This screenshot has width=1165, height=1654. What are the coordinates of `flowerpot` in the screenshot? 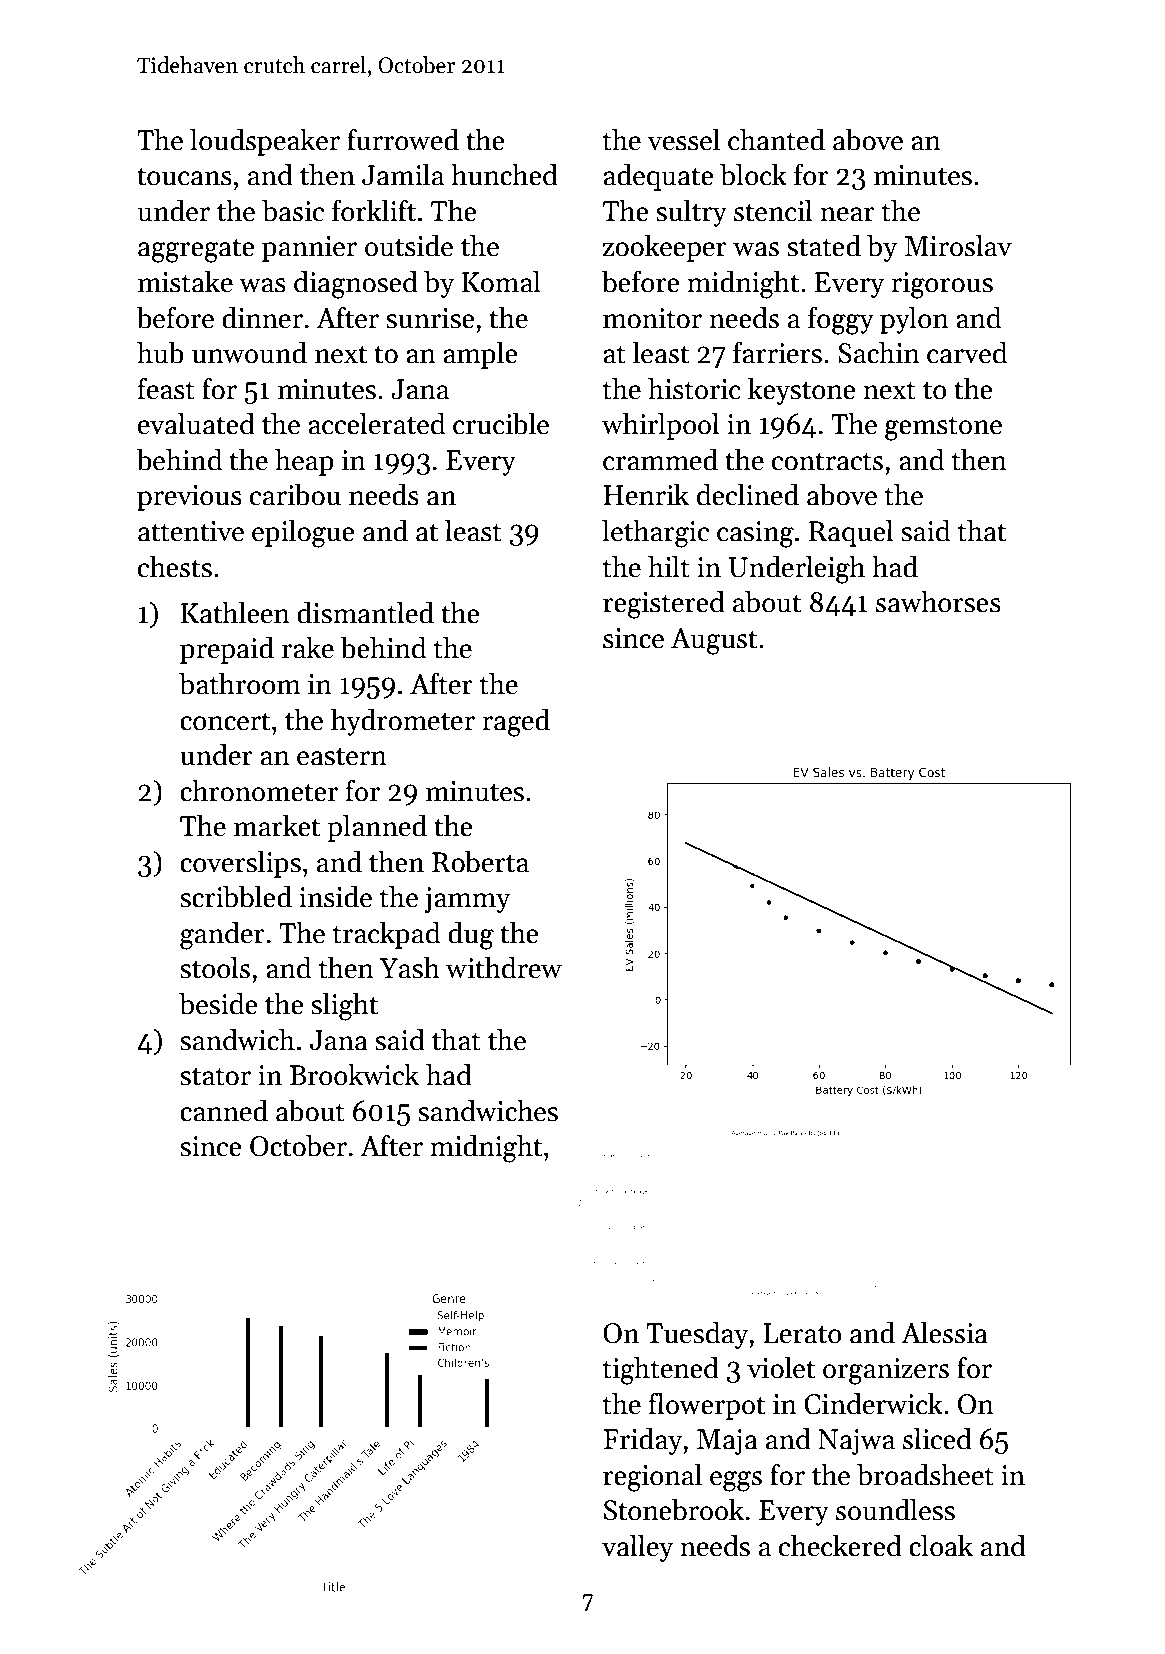 It's located at (707, 1406).
